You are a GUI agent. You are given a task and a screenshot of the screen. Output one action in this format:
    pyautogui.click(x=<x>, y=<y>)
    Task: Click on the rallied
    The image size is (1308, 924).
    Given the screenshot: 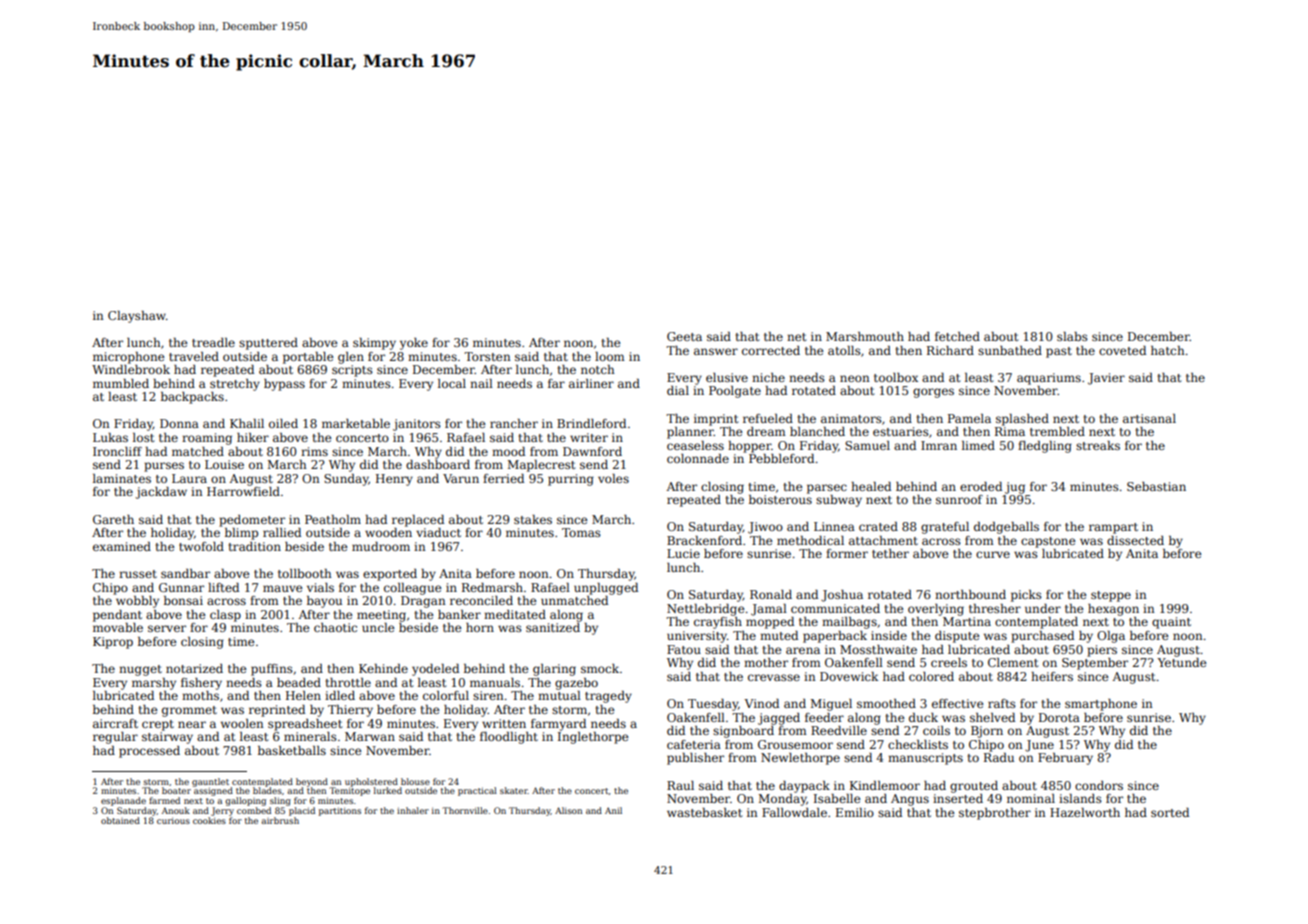 What is the action you would take?
    pyautogui.click(x=282, y=532)
